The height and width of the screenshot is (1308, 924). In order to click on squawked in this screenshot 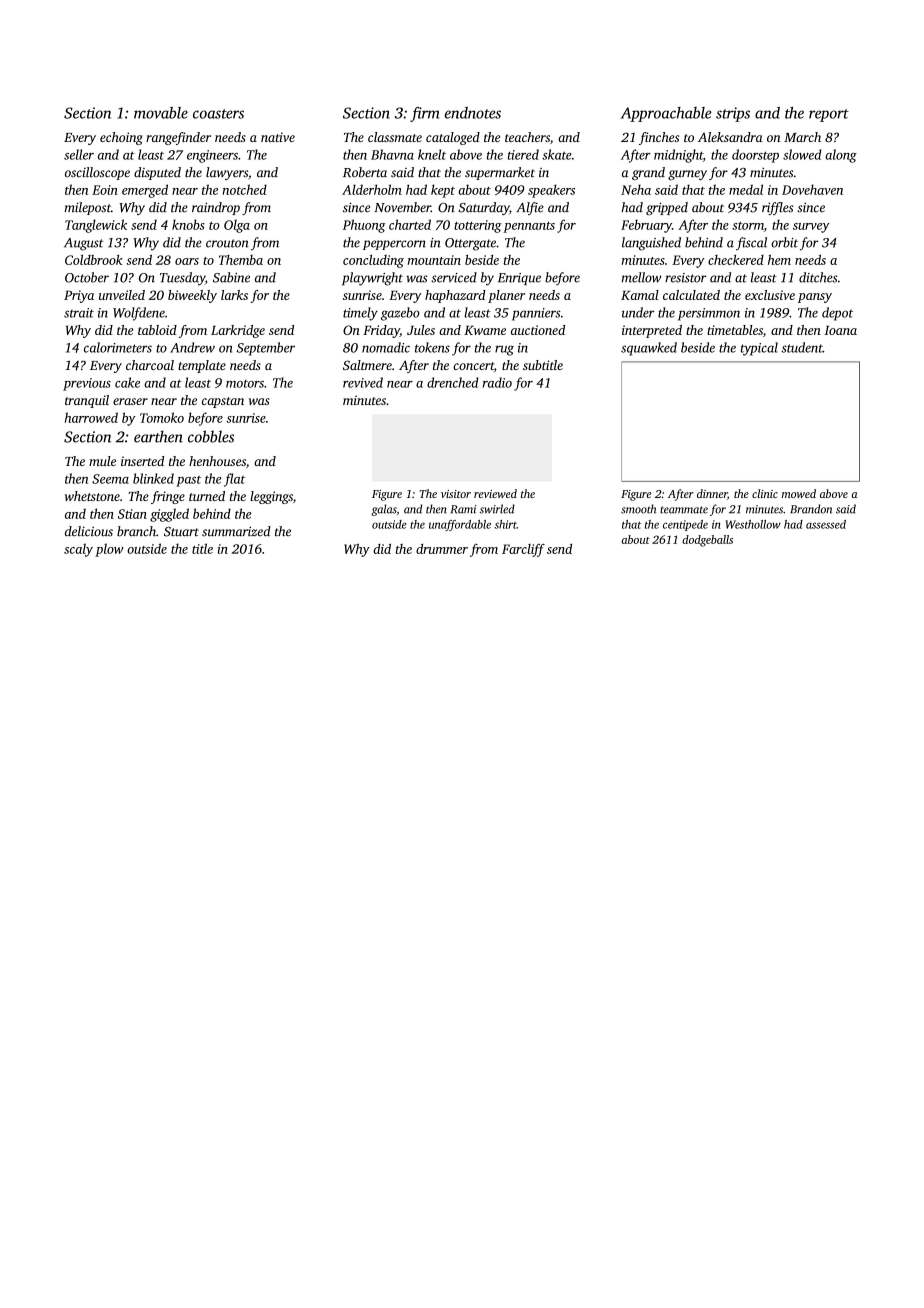, I will do `click(649, 349)`.
